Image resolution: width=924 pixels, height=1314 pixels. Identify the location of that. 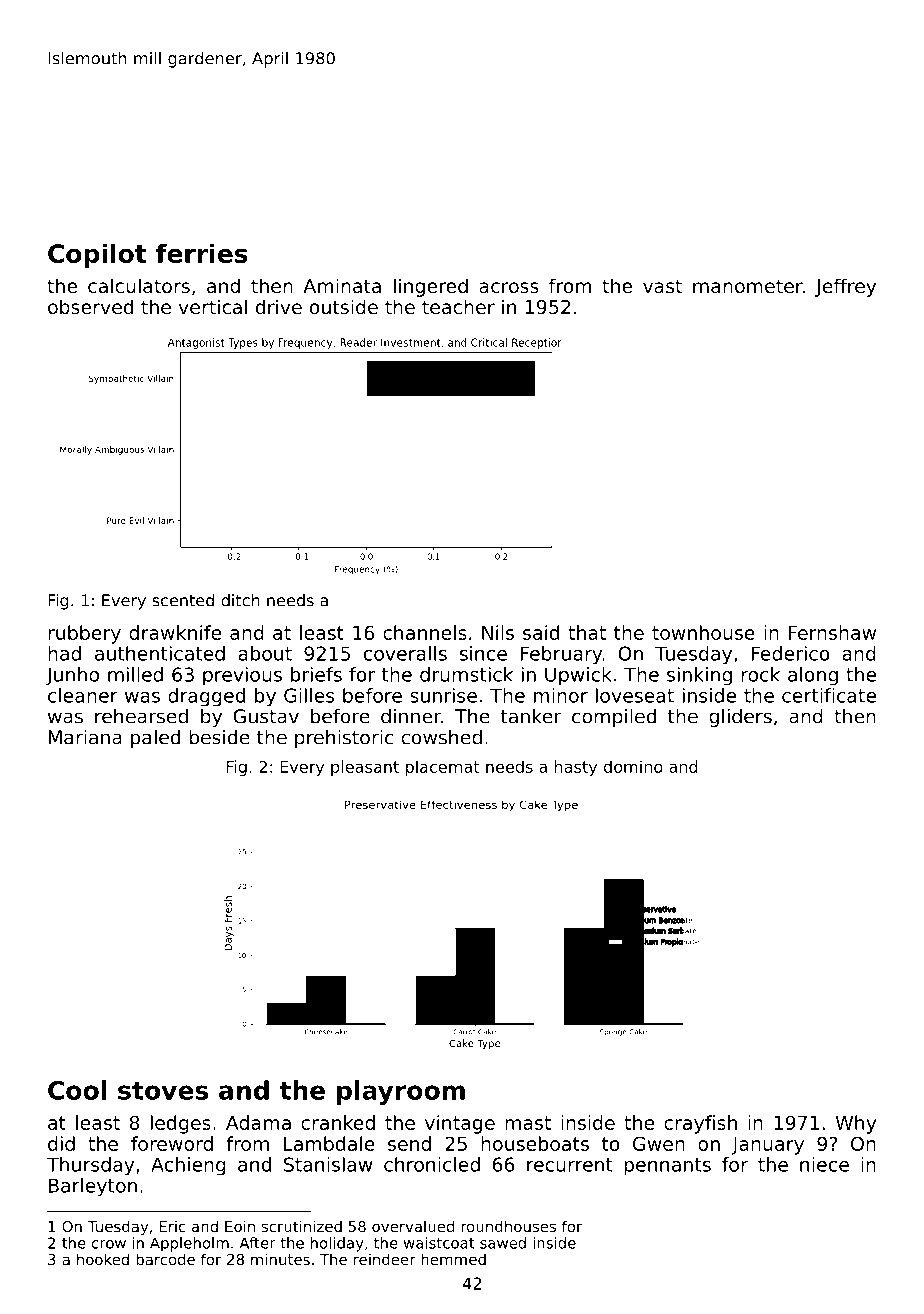
(587, 632).
